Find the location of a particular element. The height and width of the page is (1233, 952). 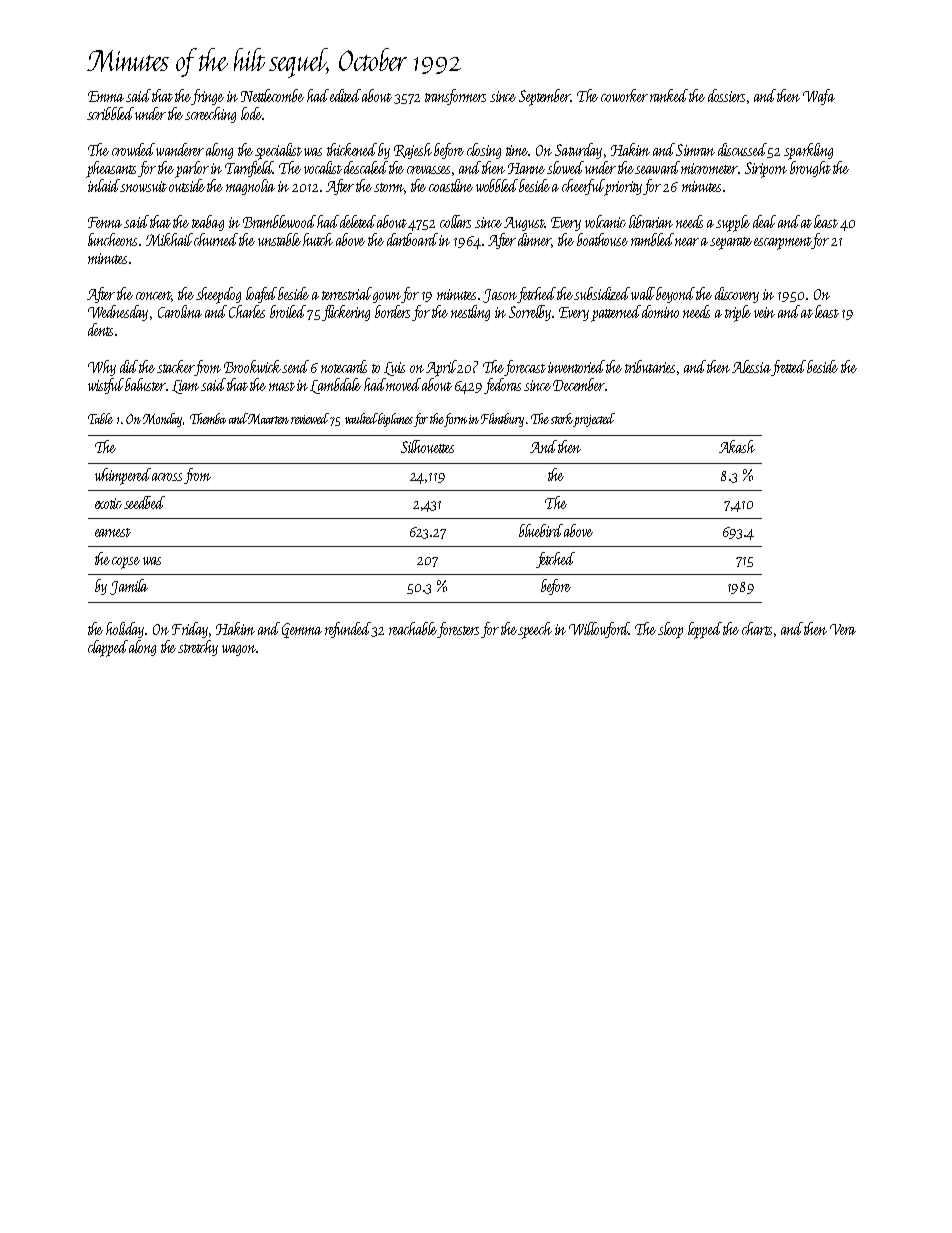

bluebird is located at coordinates (541, 530).
